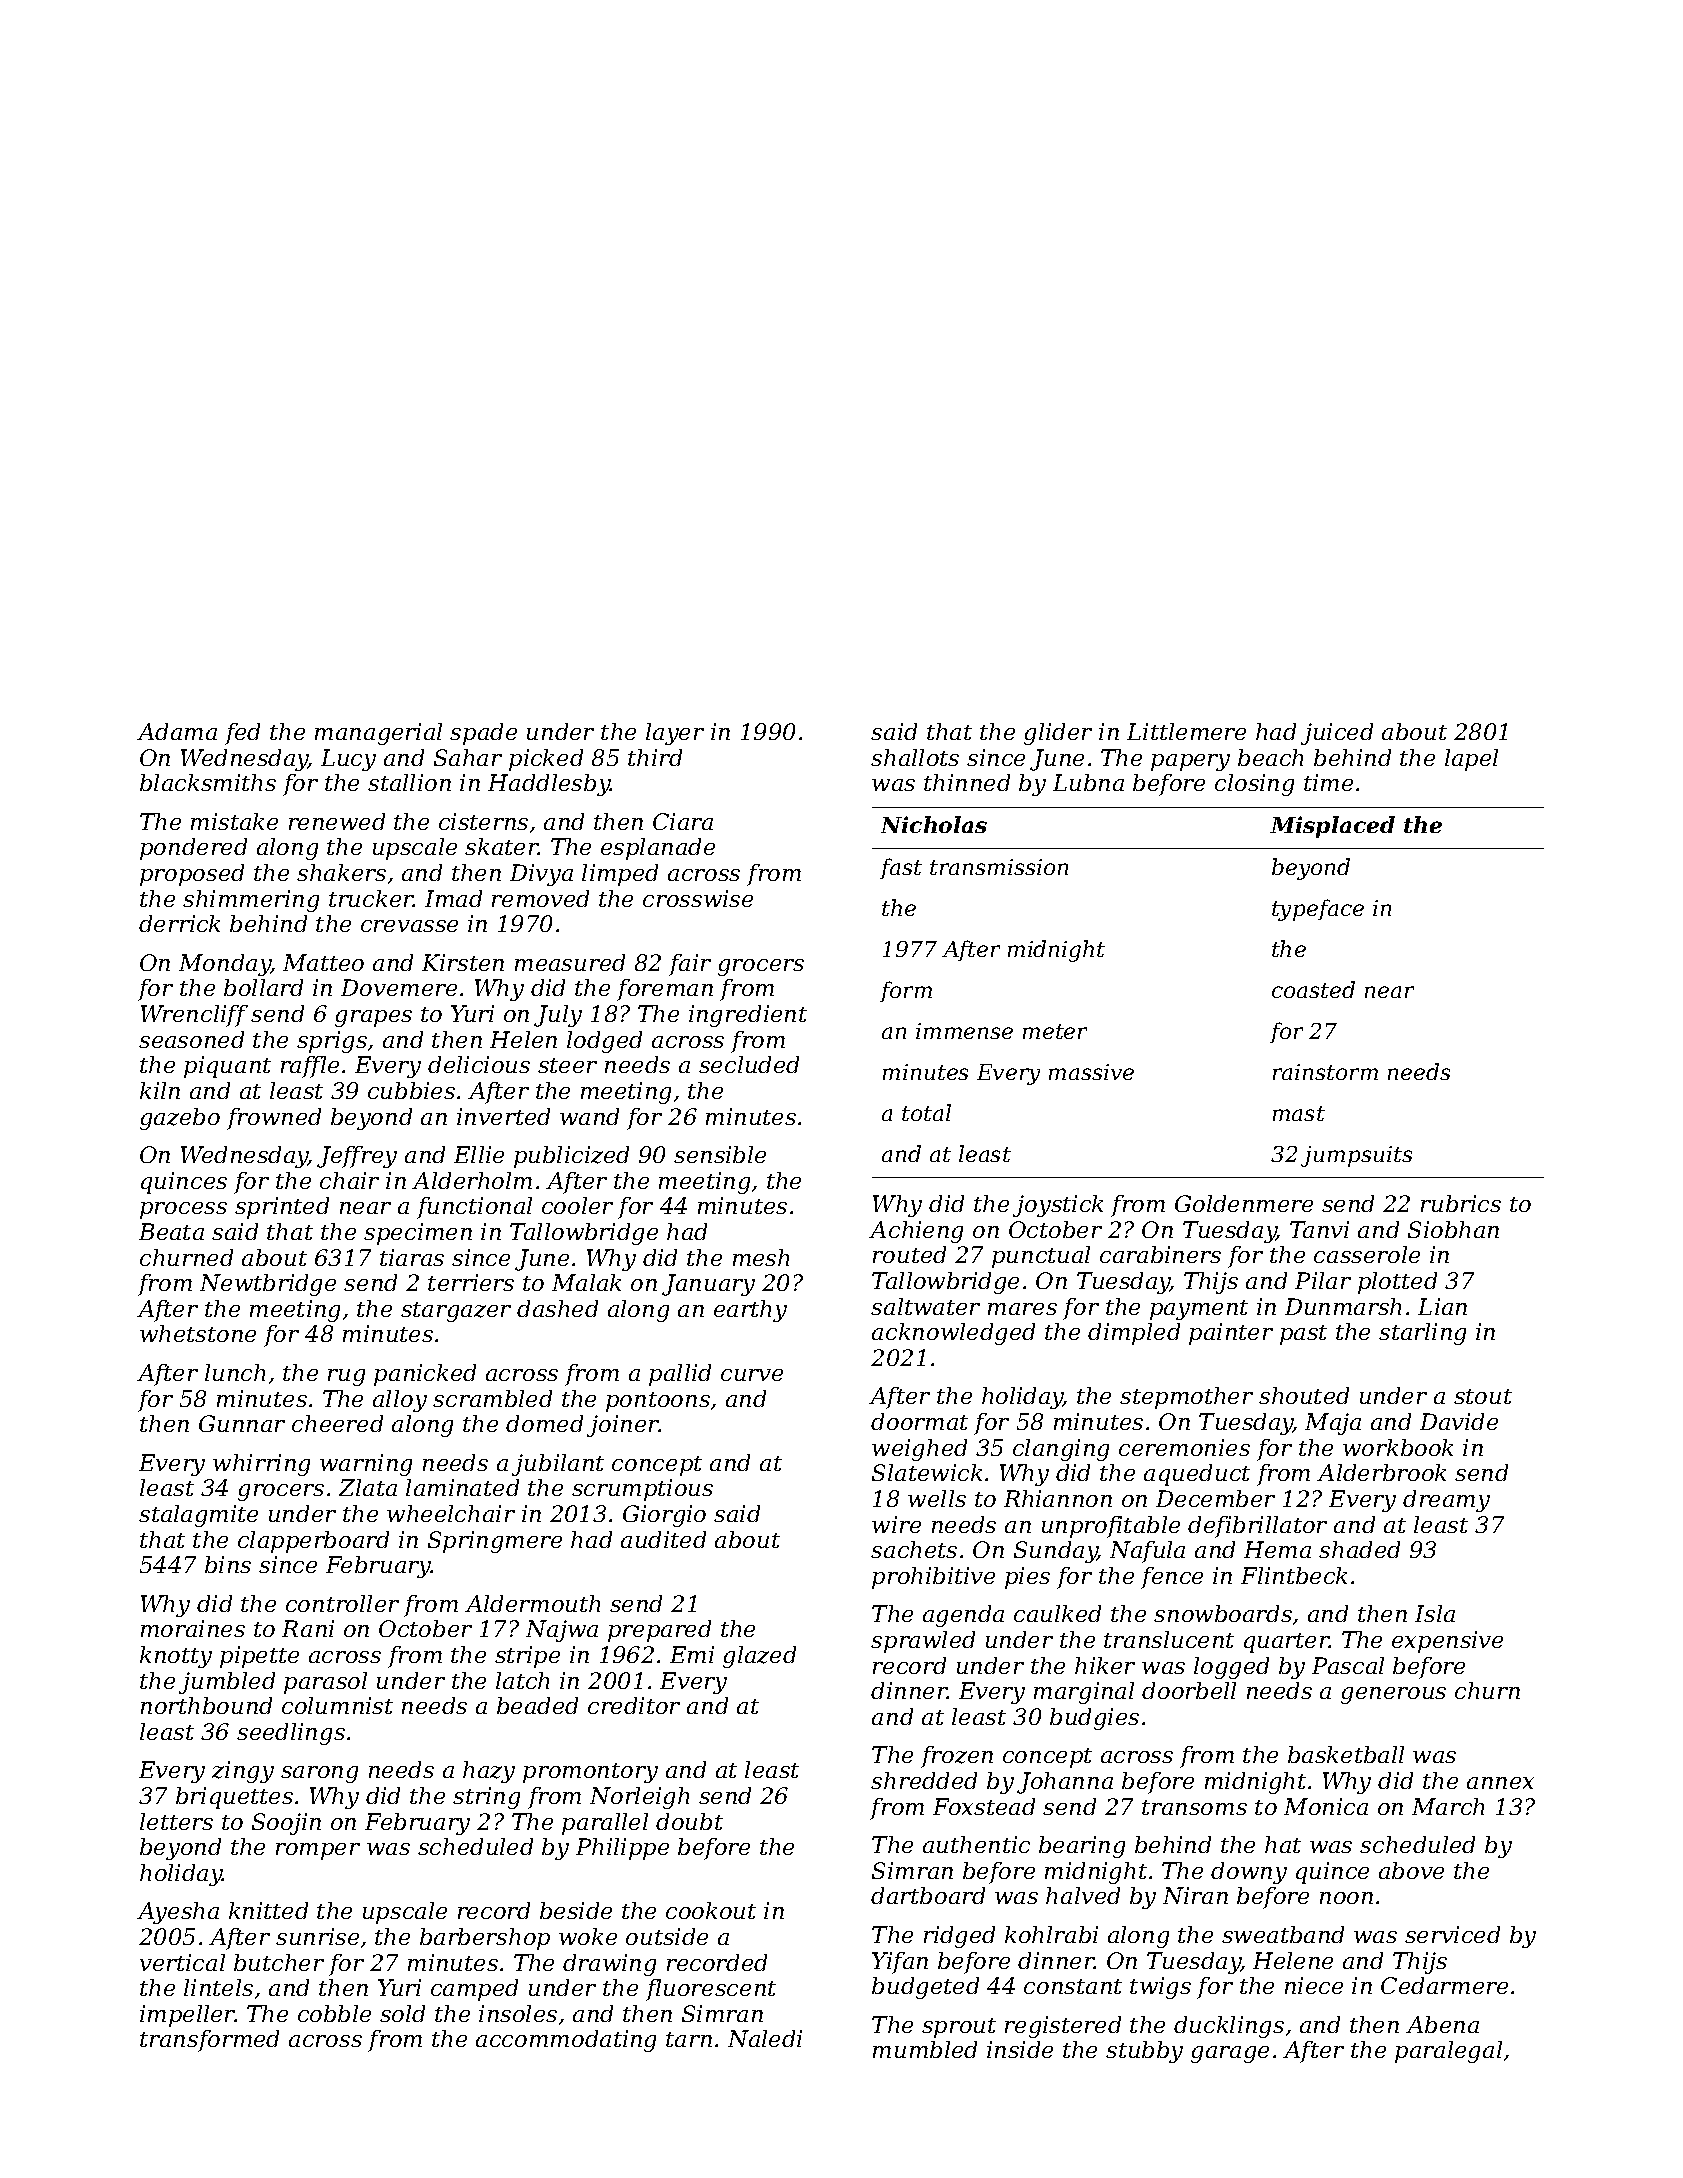 This image has height=2178, width=1683. I want to click on Achieng, so click(916, 1232).
